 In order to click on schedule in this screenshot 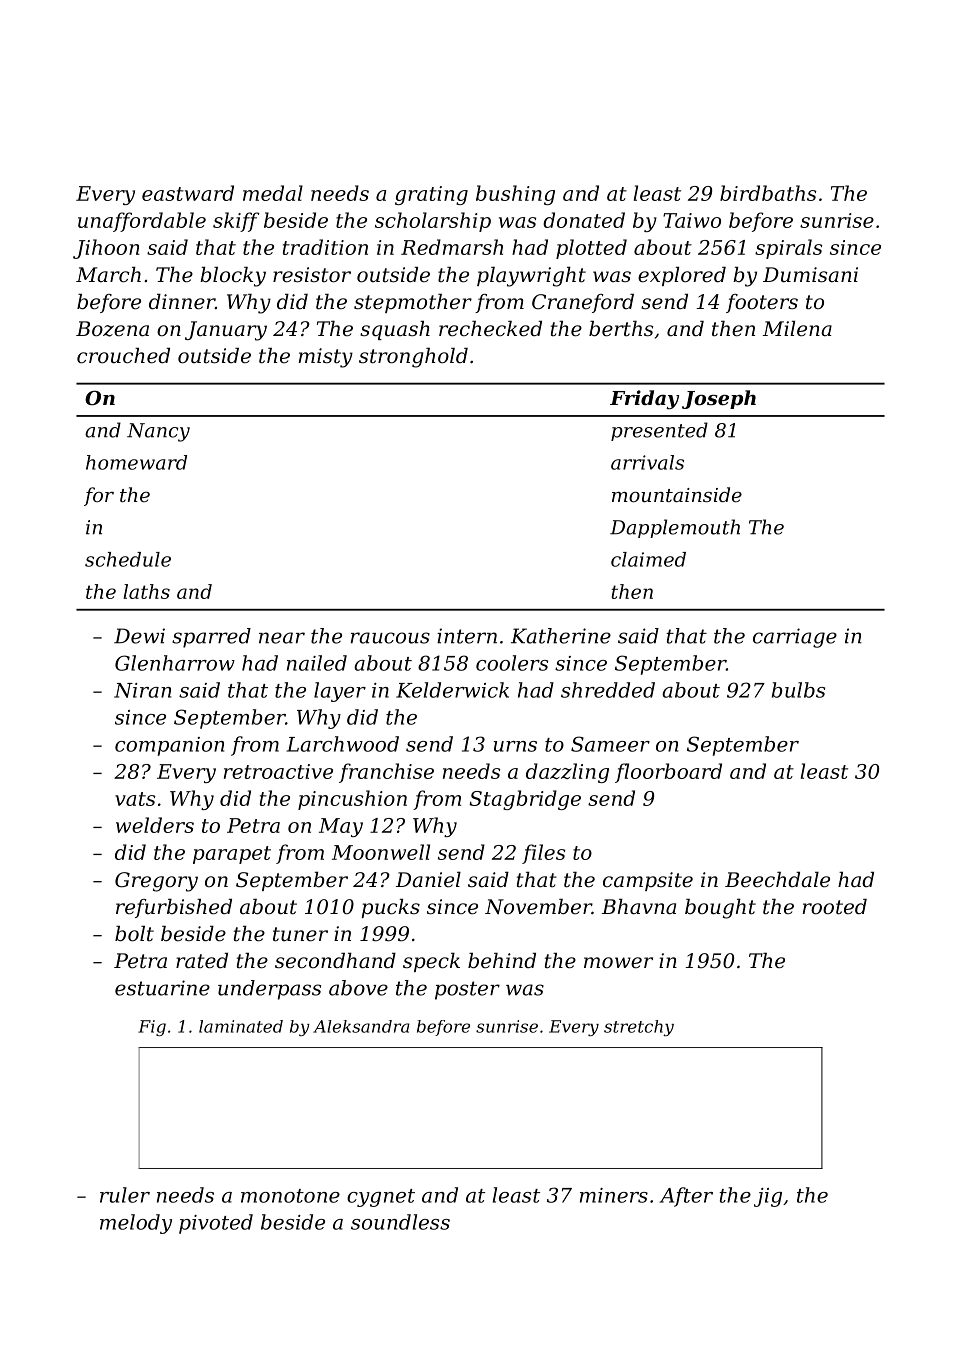, I will do `click(128, 559)`.
